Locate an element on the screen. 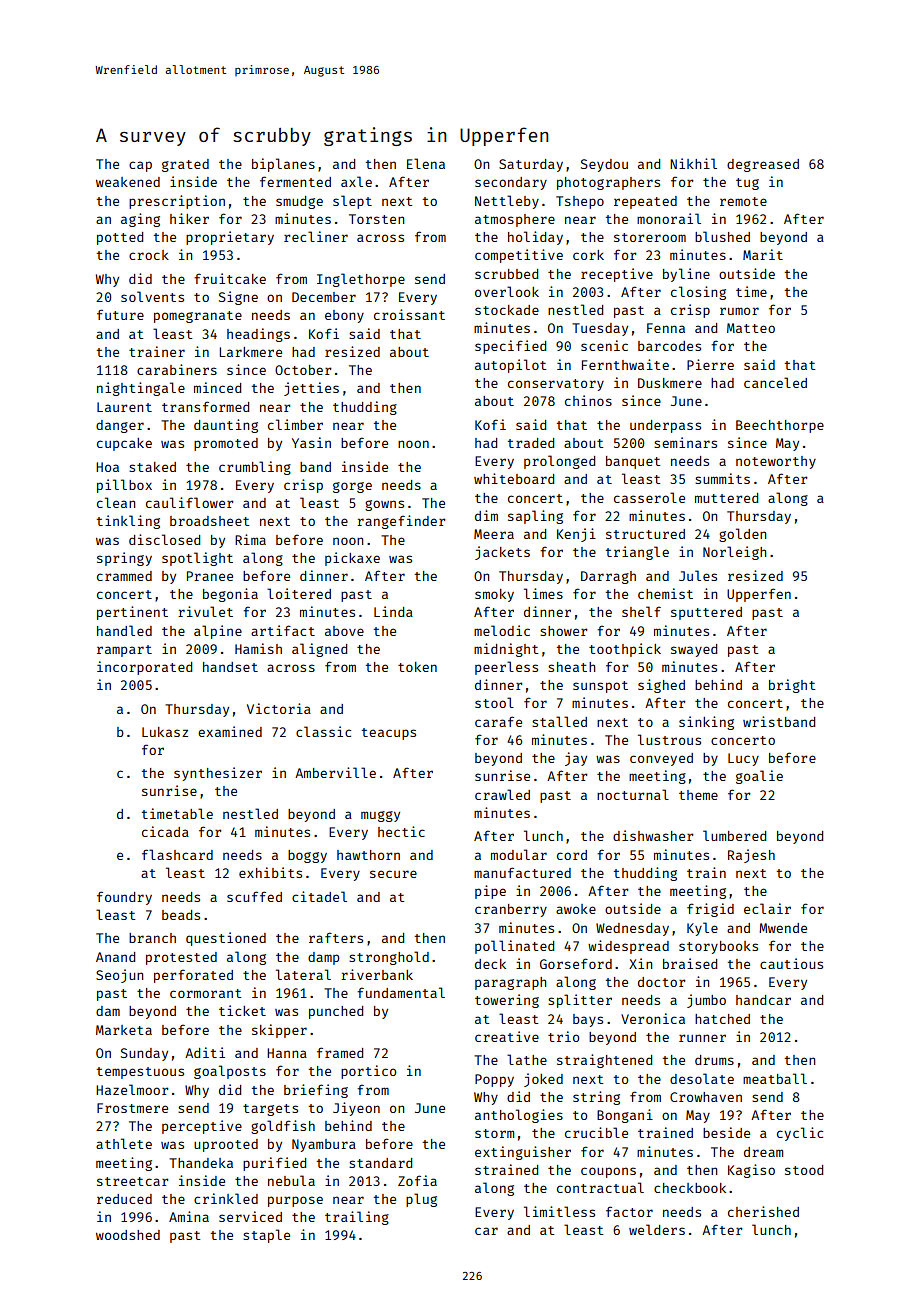 This screenshot has height=1308, width=924. traded is located at coordinates (531, 443).
